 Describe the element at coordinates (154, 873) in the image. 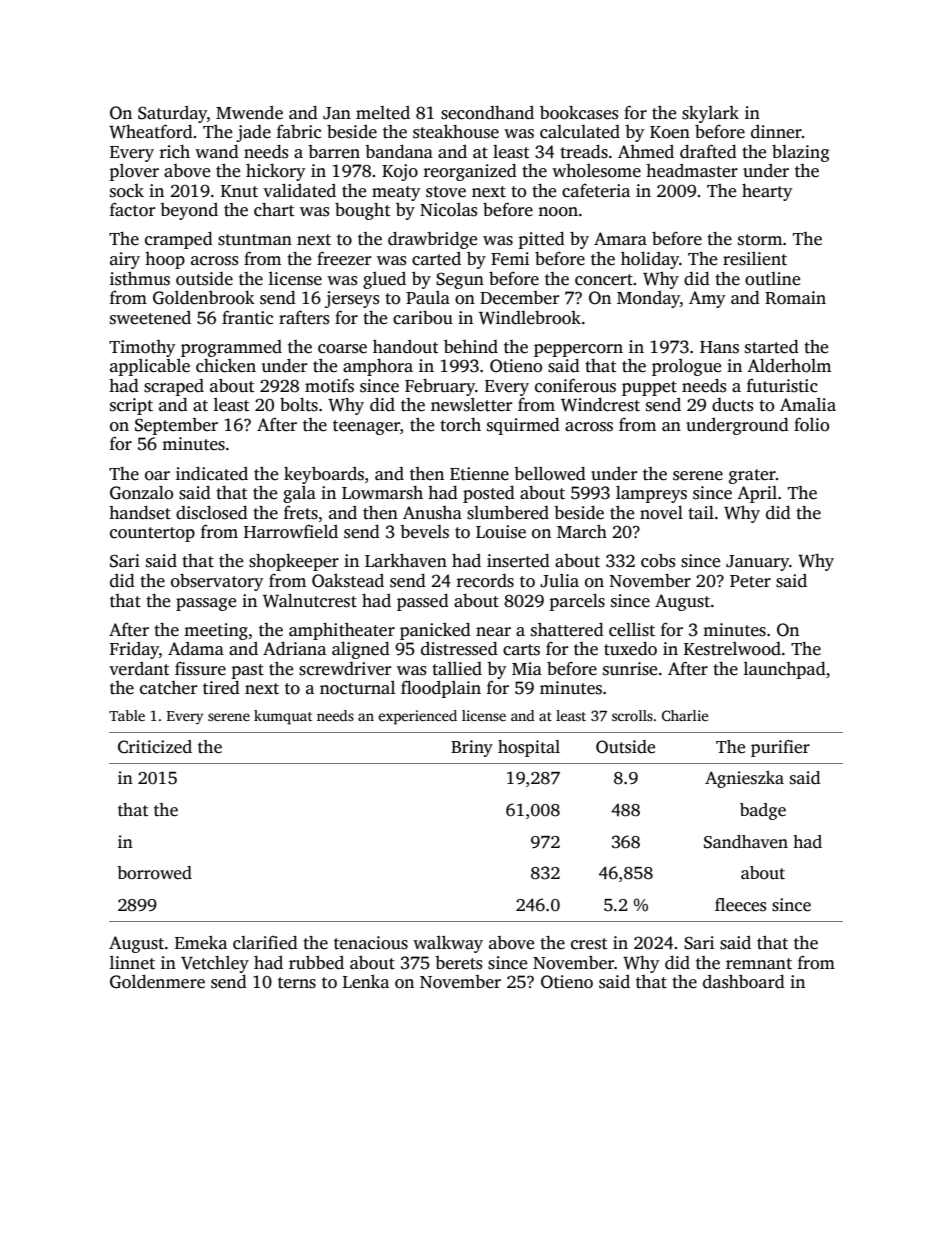

I see `borrowed` at that location.
